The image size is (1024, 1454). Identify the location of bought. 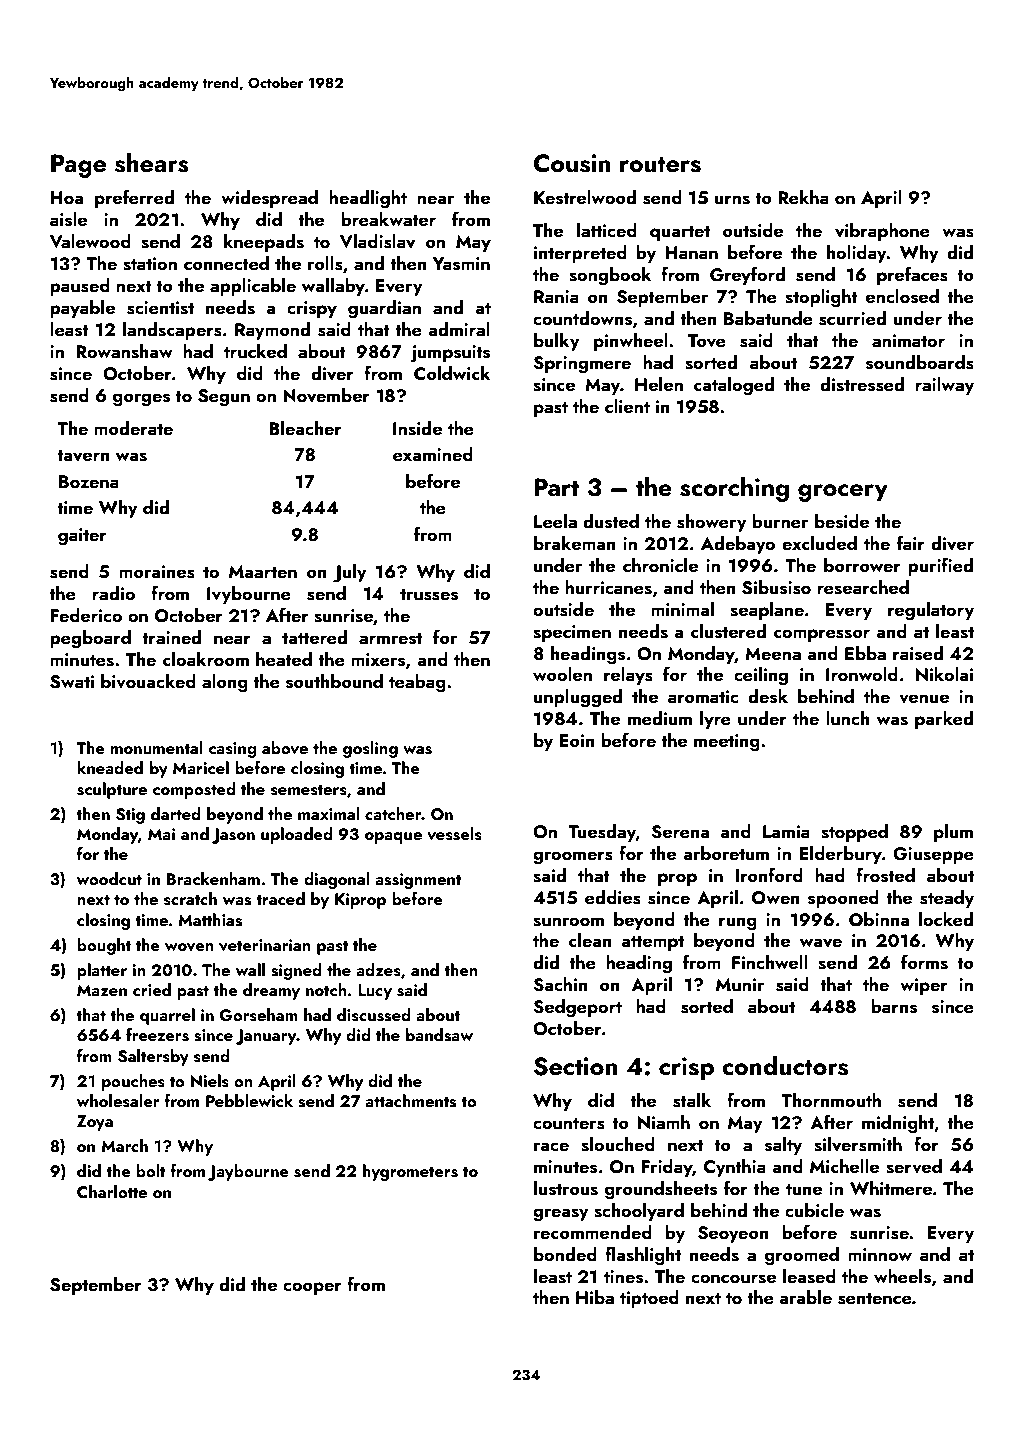
(104, 946).
